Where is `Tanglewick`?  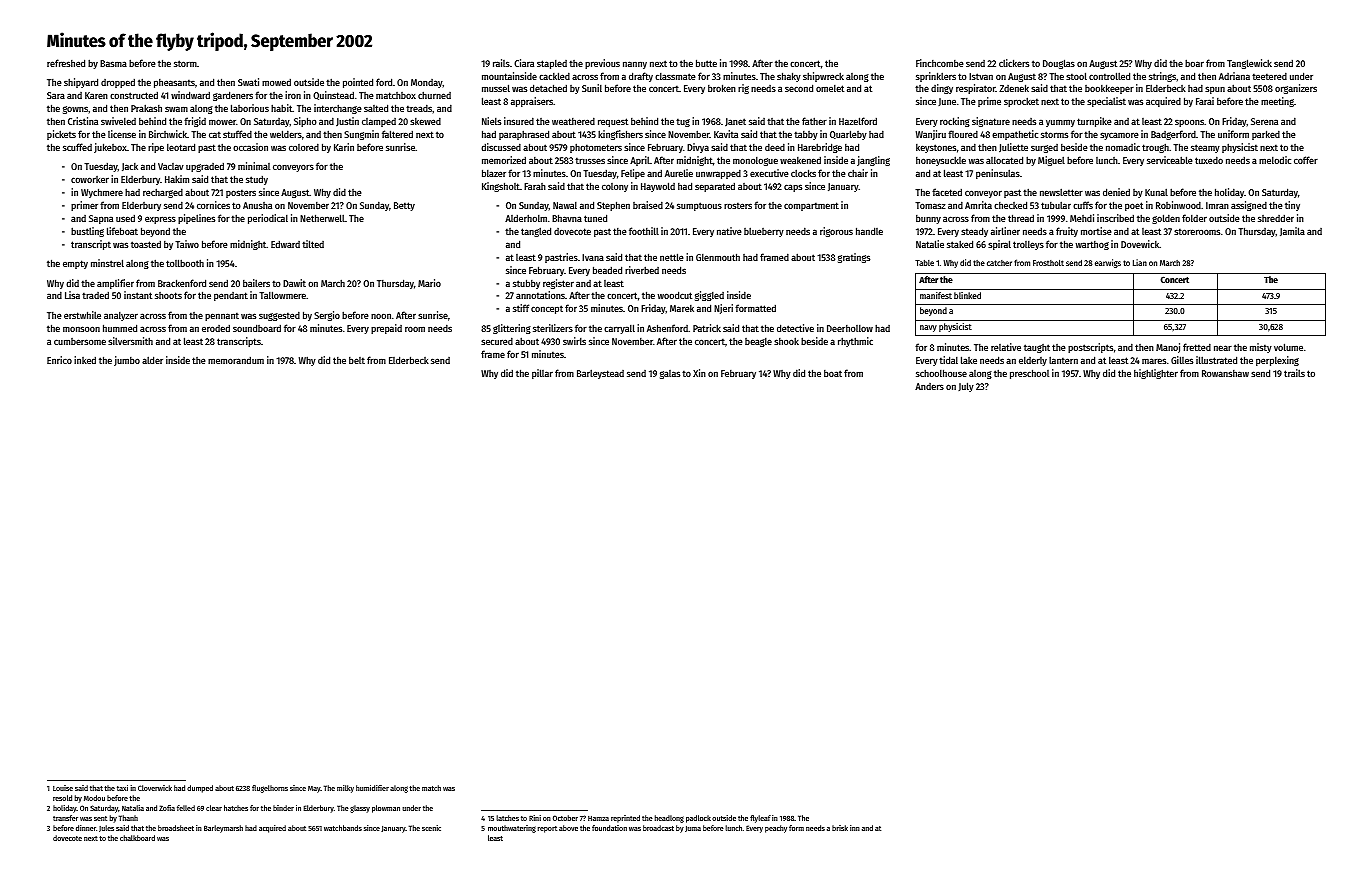 Tanglewick is located at coordinates (1249, 64).
